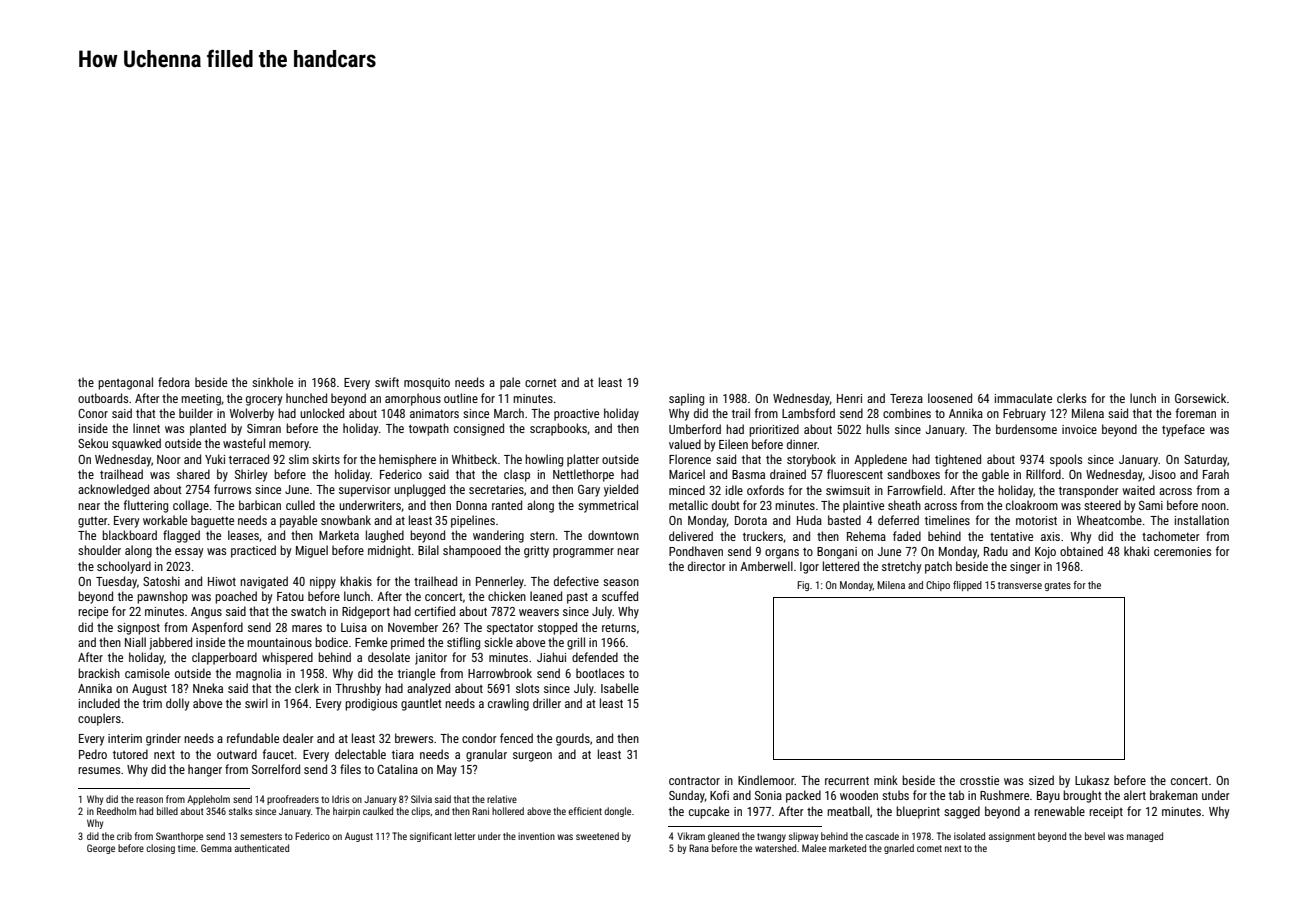 The width and height of the screenshot is (1308, 924). I want to click on Radu, so click(996, 551).
